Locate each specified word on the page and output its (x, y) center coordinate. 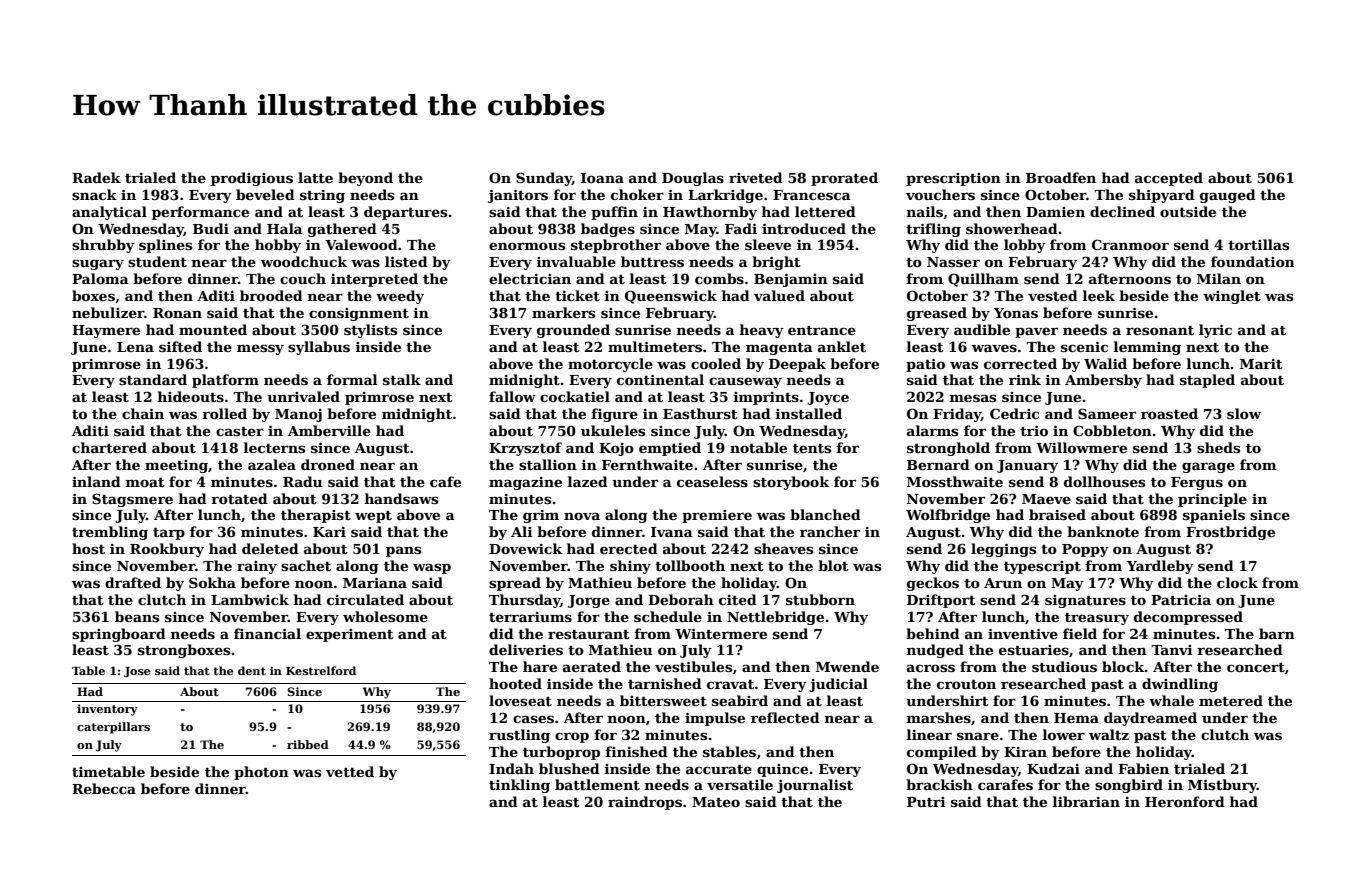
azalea (272, 464)
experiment (350, 635)
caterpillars (113, 728)
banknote (1103, 531)
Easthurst (700, 413)
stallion (548, 464)
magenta (779, 349)
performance (200, 213)
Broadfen (1061, 177)
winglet (1232, 297)
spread (515, 584)
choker (637, 194)
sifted (180, 346)
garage (1208, 467)
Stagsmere (132, 500)
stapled (1207, 381)
